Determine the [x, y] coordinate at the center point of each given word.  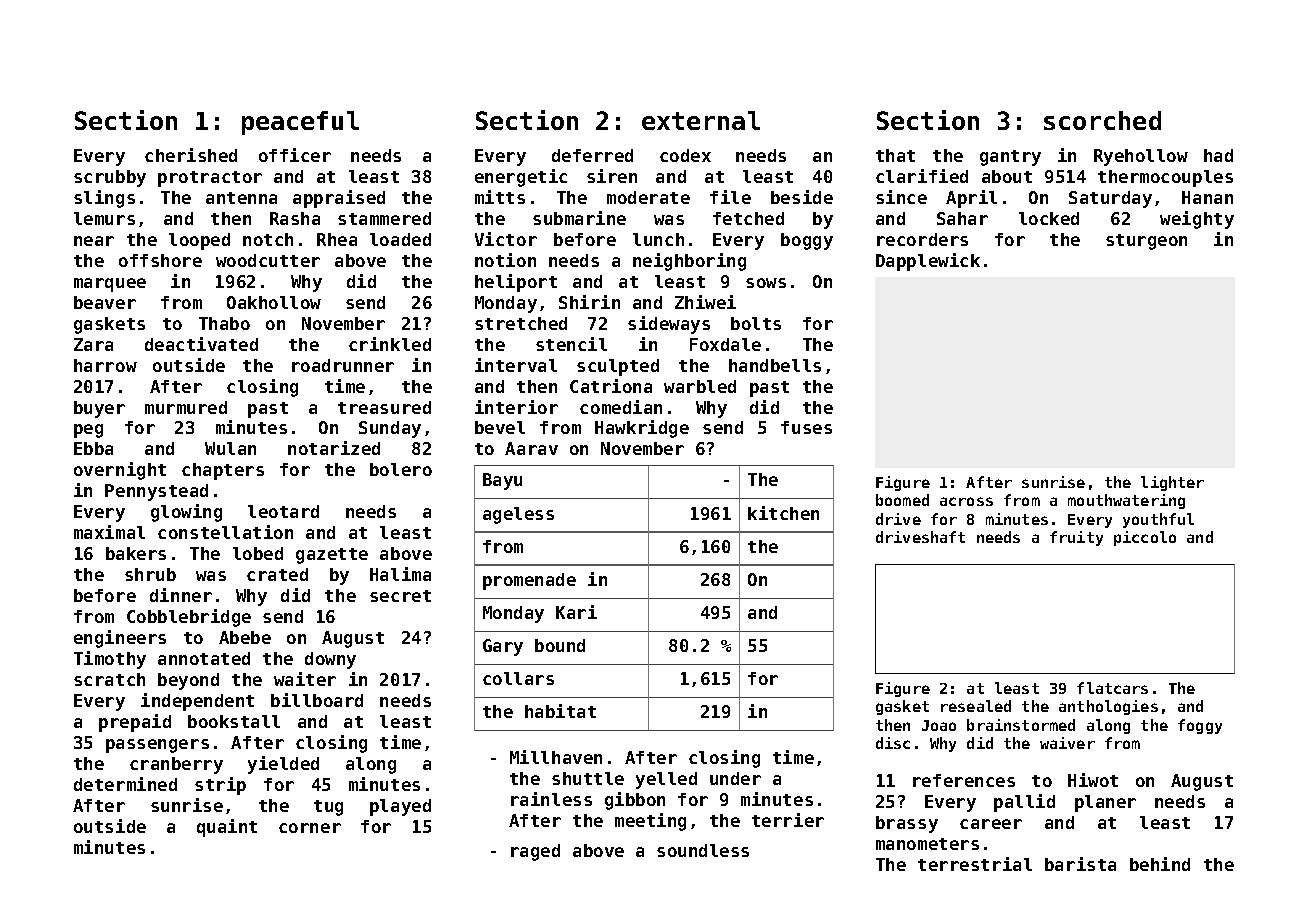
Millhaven [556, 757]
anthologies [1108, 707]
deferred [592, 155]
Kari [576, 612]
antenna [241, 198]
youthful [1158, 520]
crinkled [390, 344]
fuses [806, 427]
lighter [1172, 483]
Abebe [245, 637]
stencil [571, 344]
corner [310, 828]
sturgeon [1146, 242]
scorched [1102, 120]
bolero [401, 469]
